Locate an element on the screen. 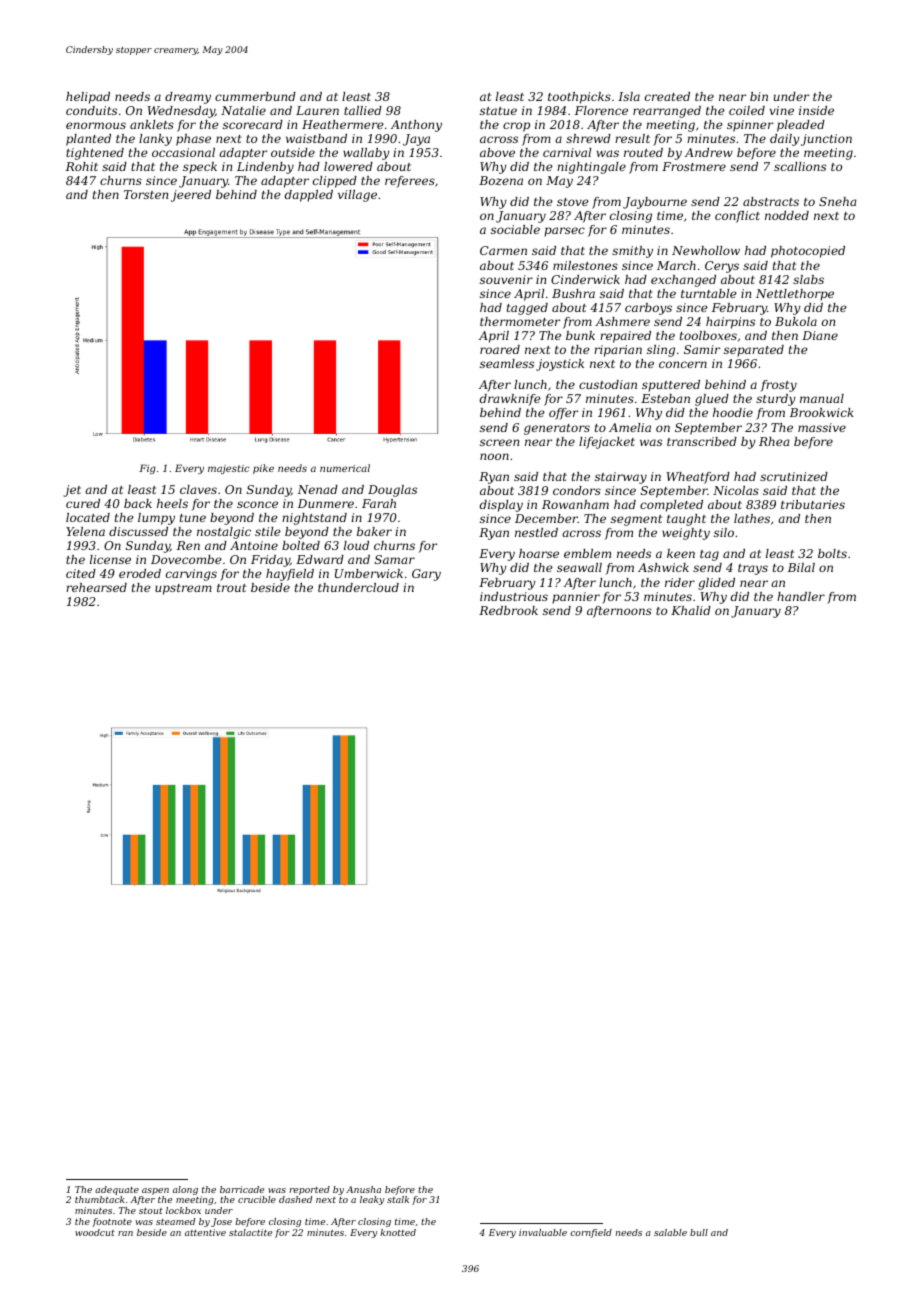  dappled is located at coordinates (309, 196).
